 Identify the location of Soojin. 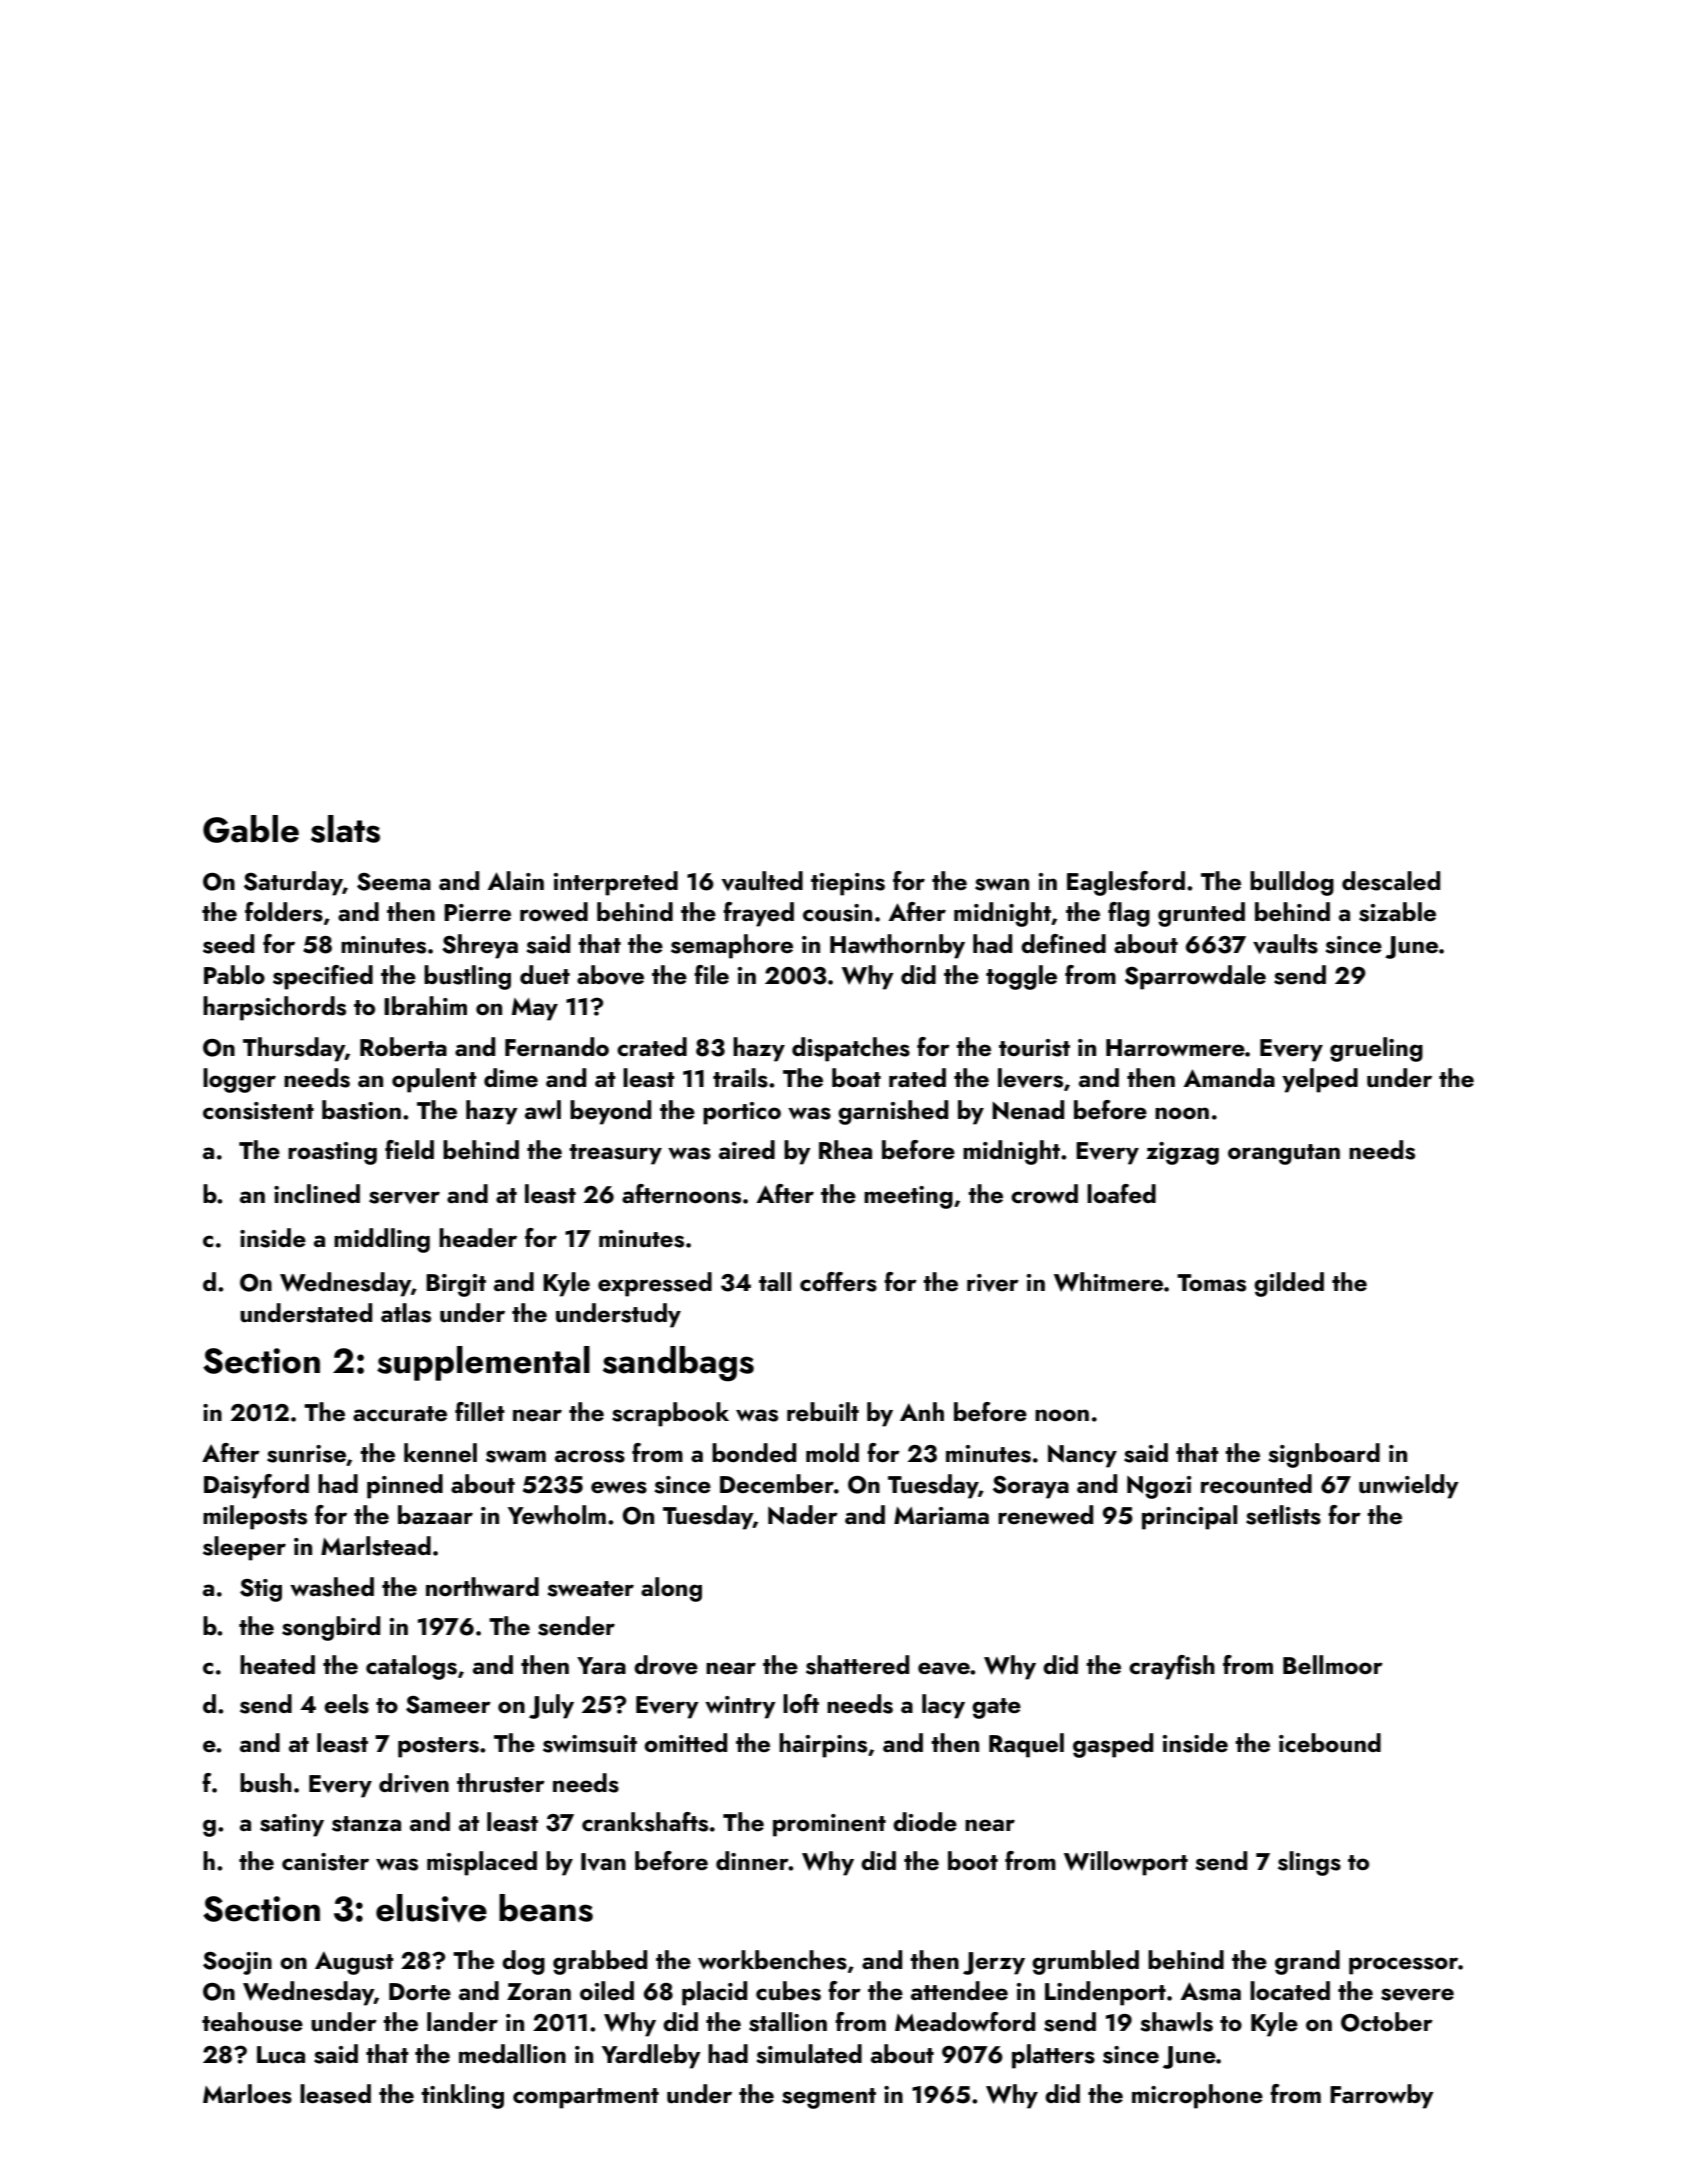
(237, 1963).
